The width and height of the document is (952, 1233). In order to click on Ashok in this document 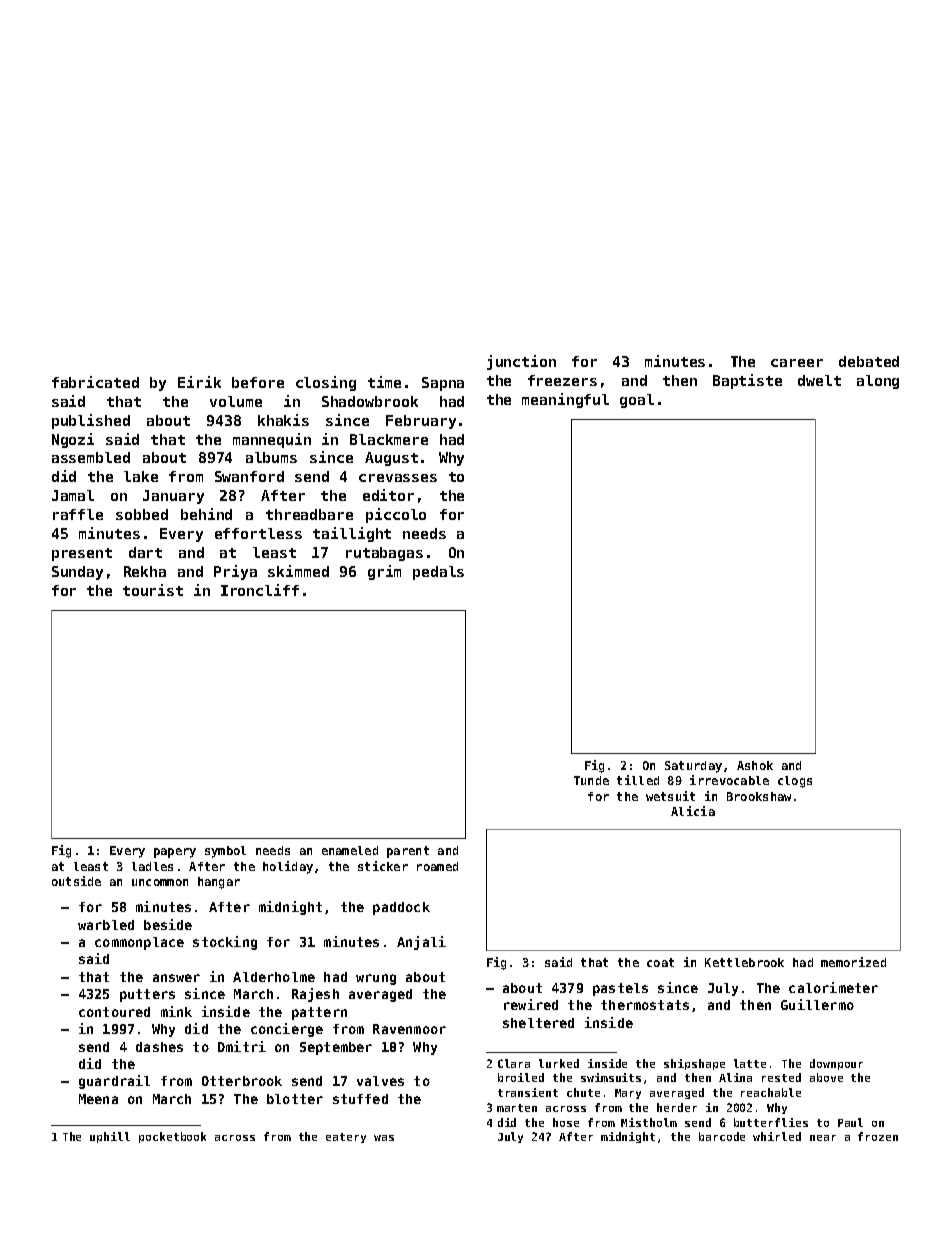, I will do `click(755, 765)`.
